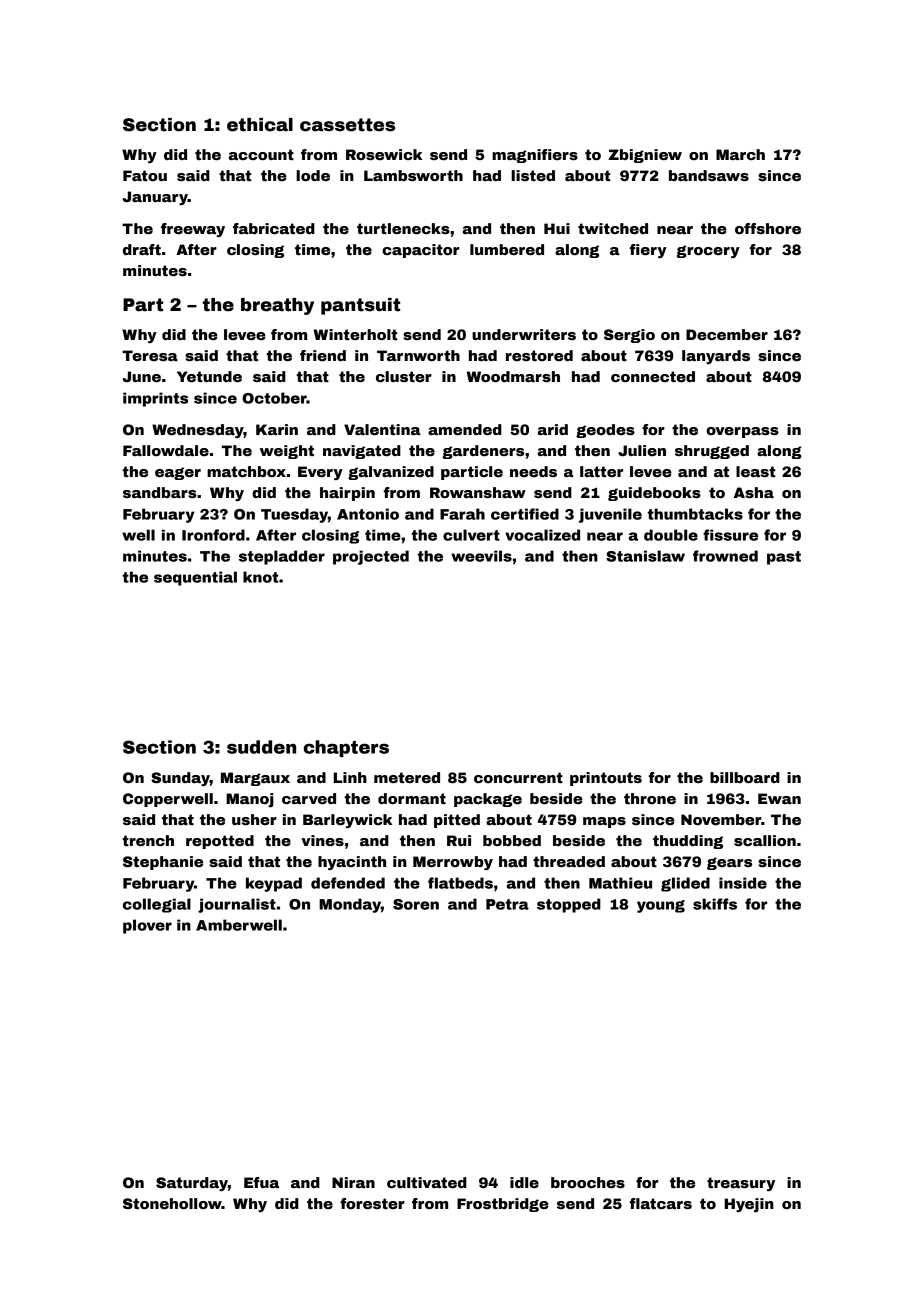 Image resolution: width=924 pixels, height=1308 pixels. Describe the element at coordinates (645, 556) in the screenshot. I see `Stanislaw` at that location.
